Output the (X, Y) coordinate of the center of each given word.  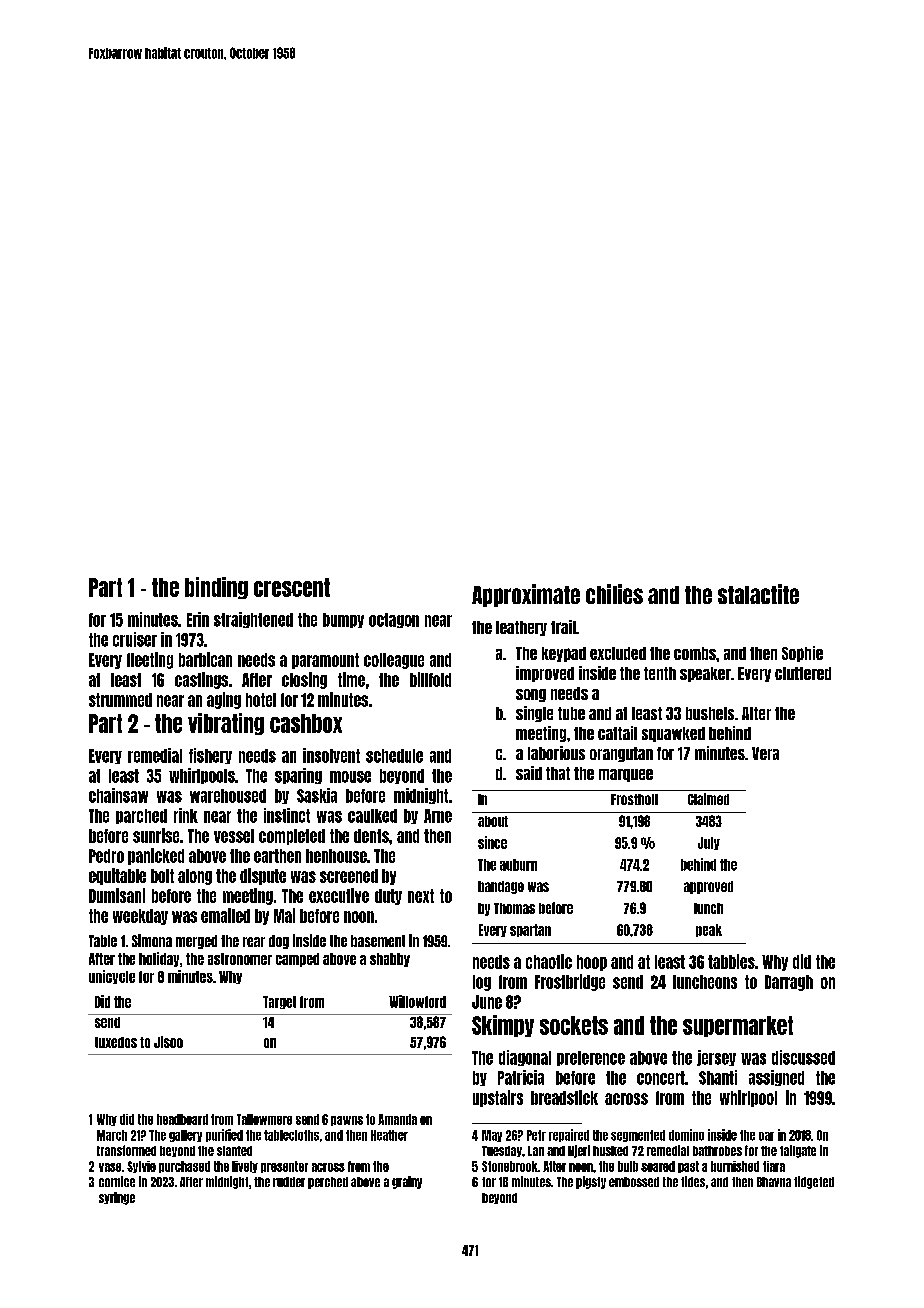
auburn (518, 865)
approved (708, 887)
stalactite (758, 594)
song (531, 695)
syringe (117, 1198)
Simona (152, 940)
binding (216, 588)
